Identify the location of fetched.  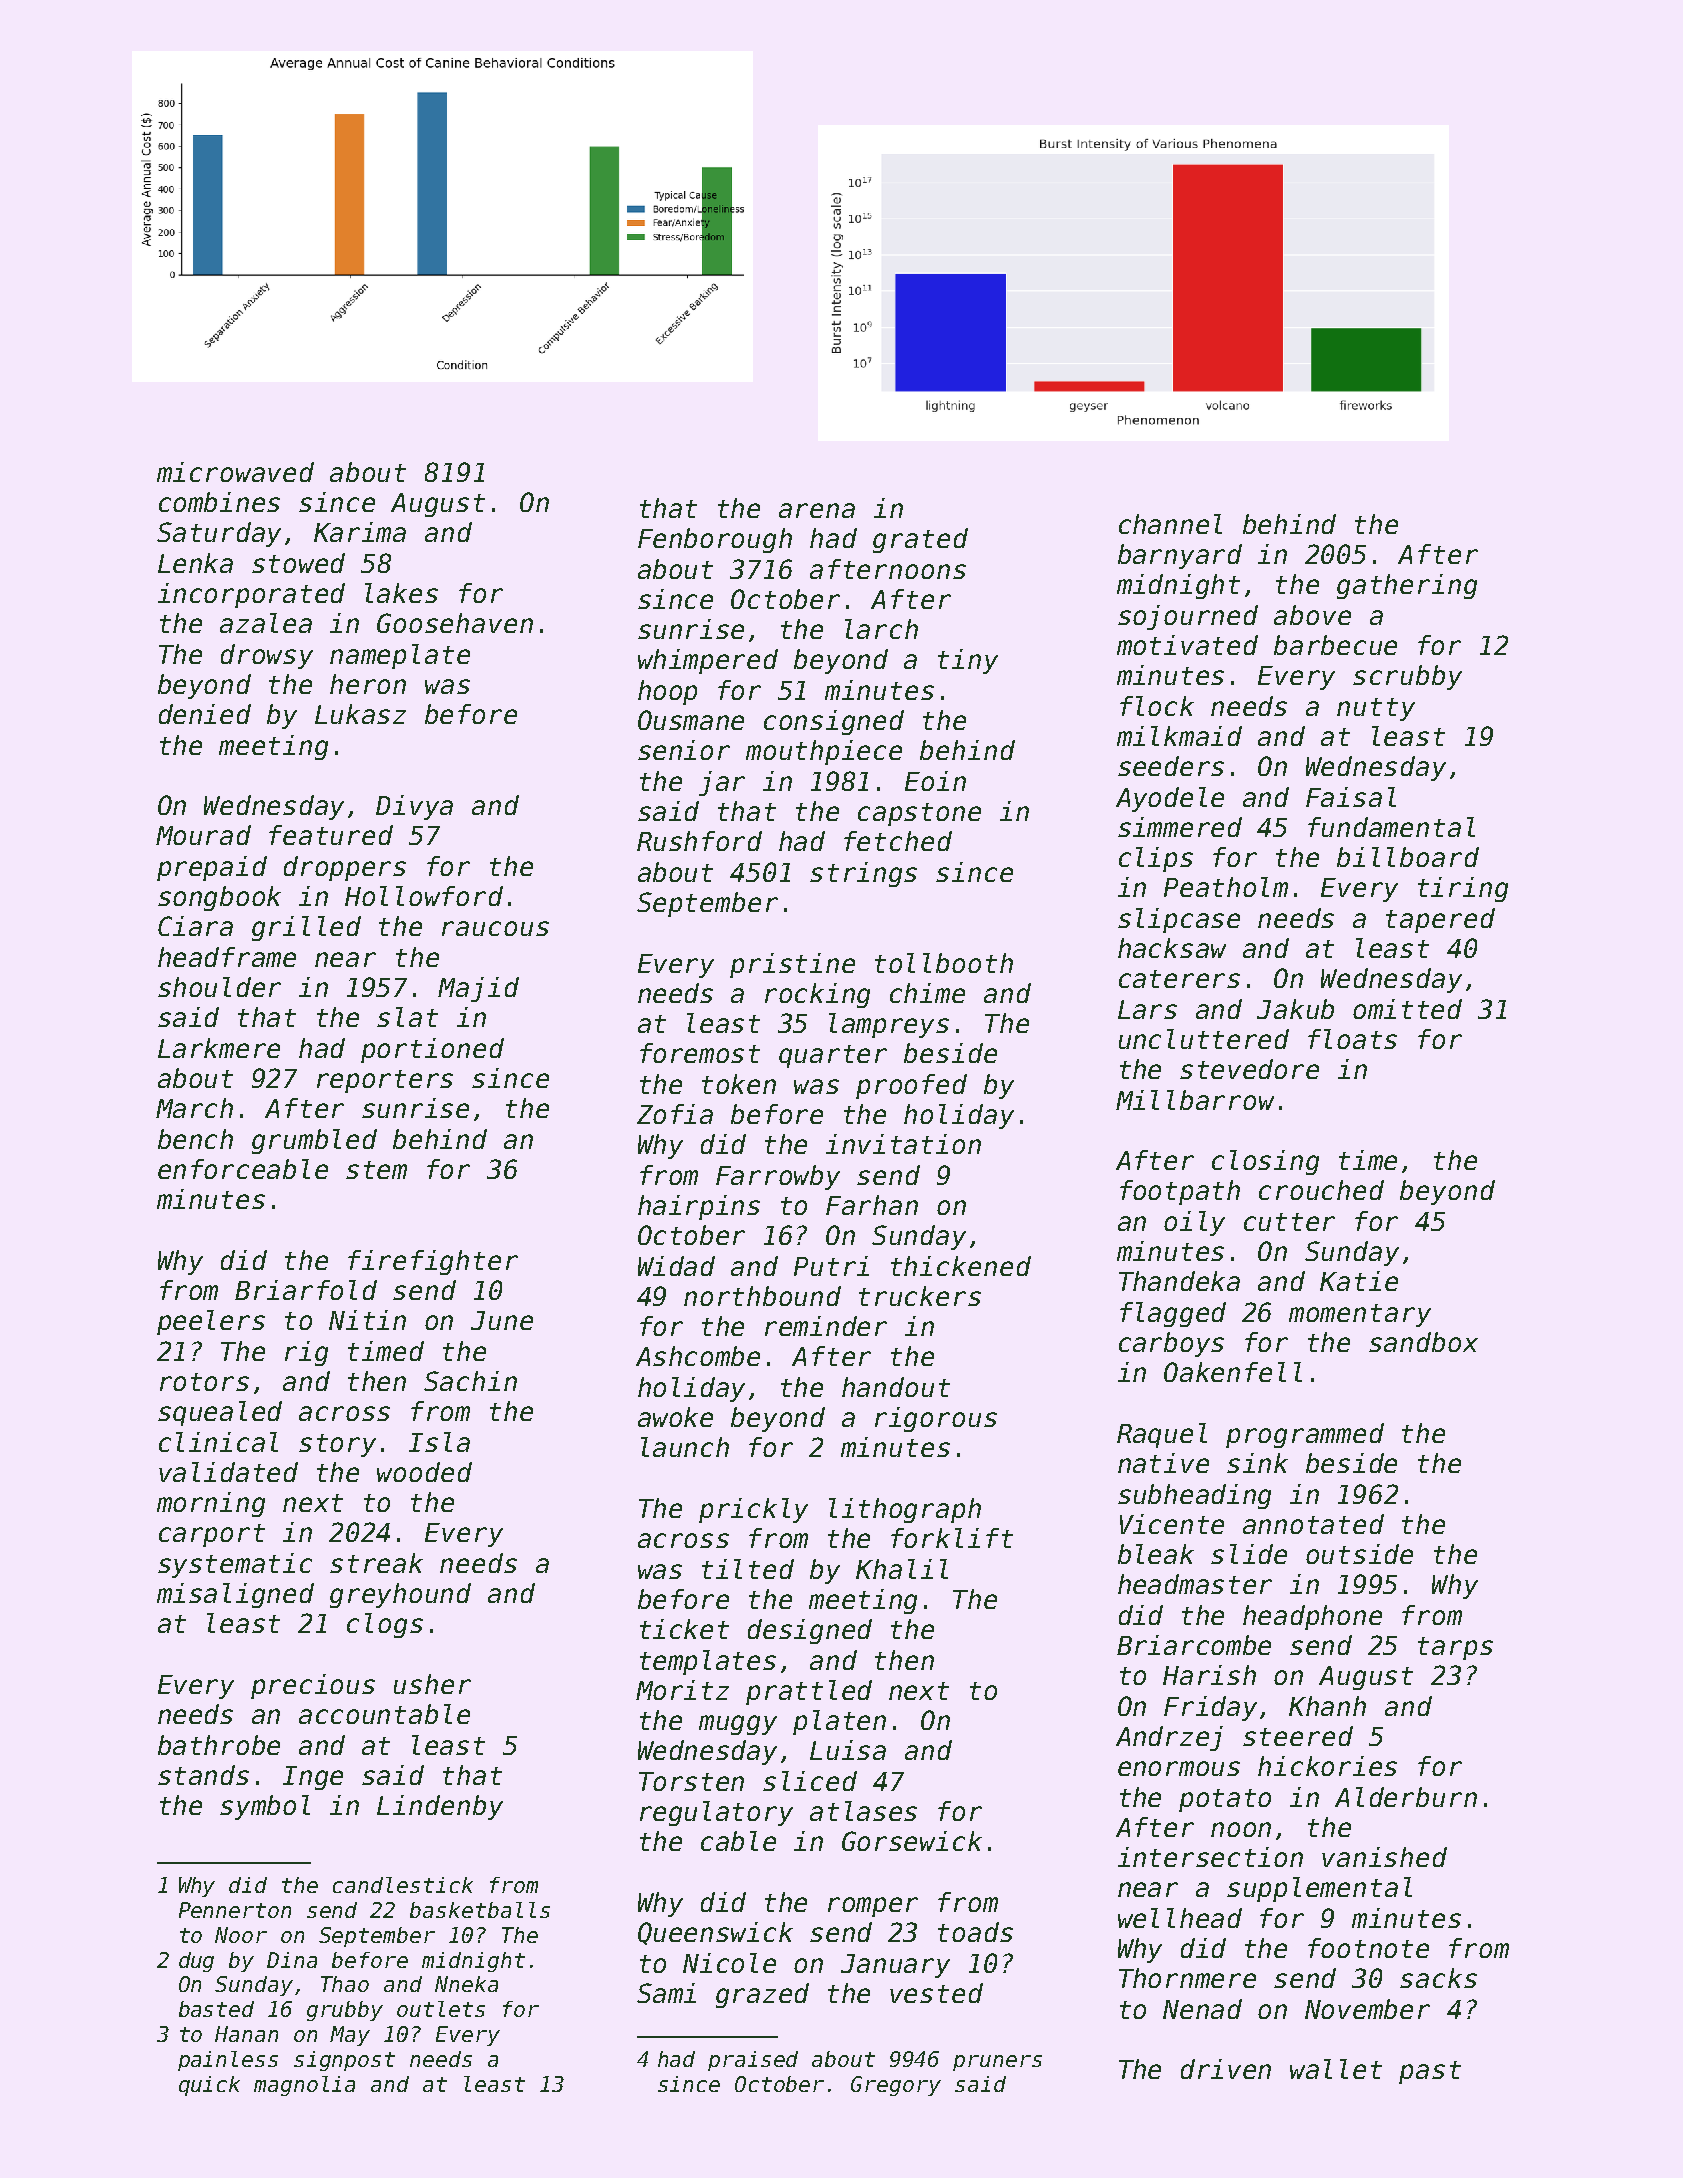
(898, 841).
